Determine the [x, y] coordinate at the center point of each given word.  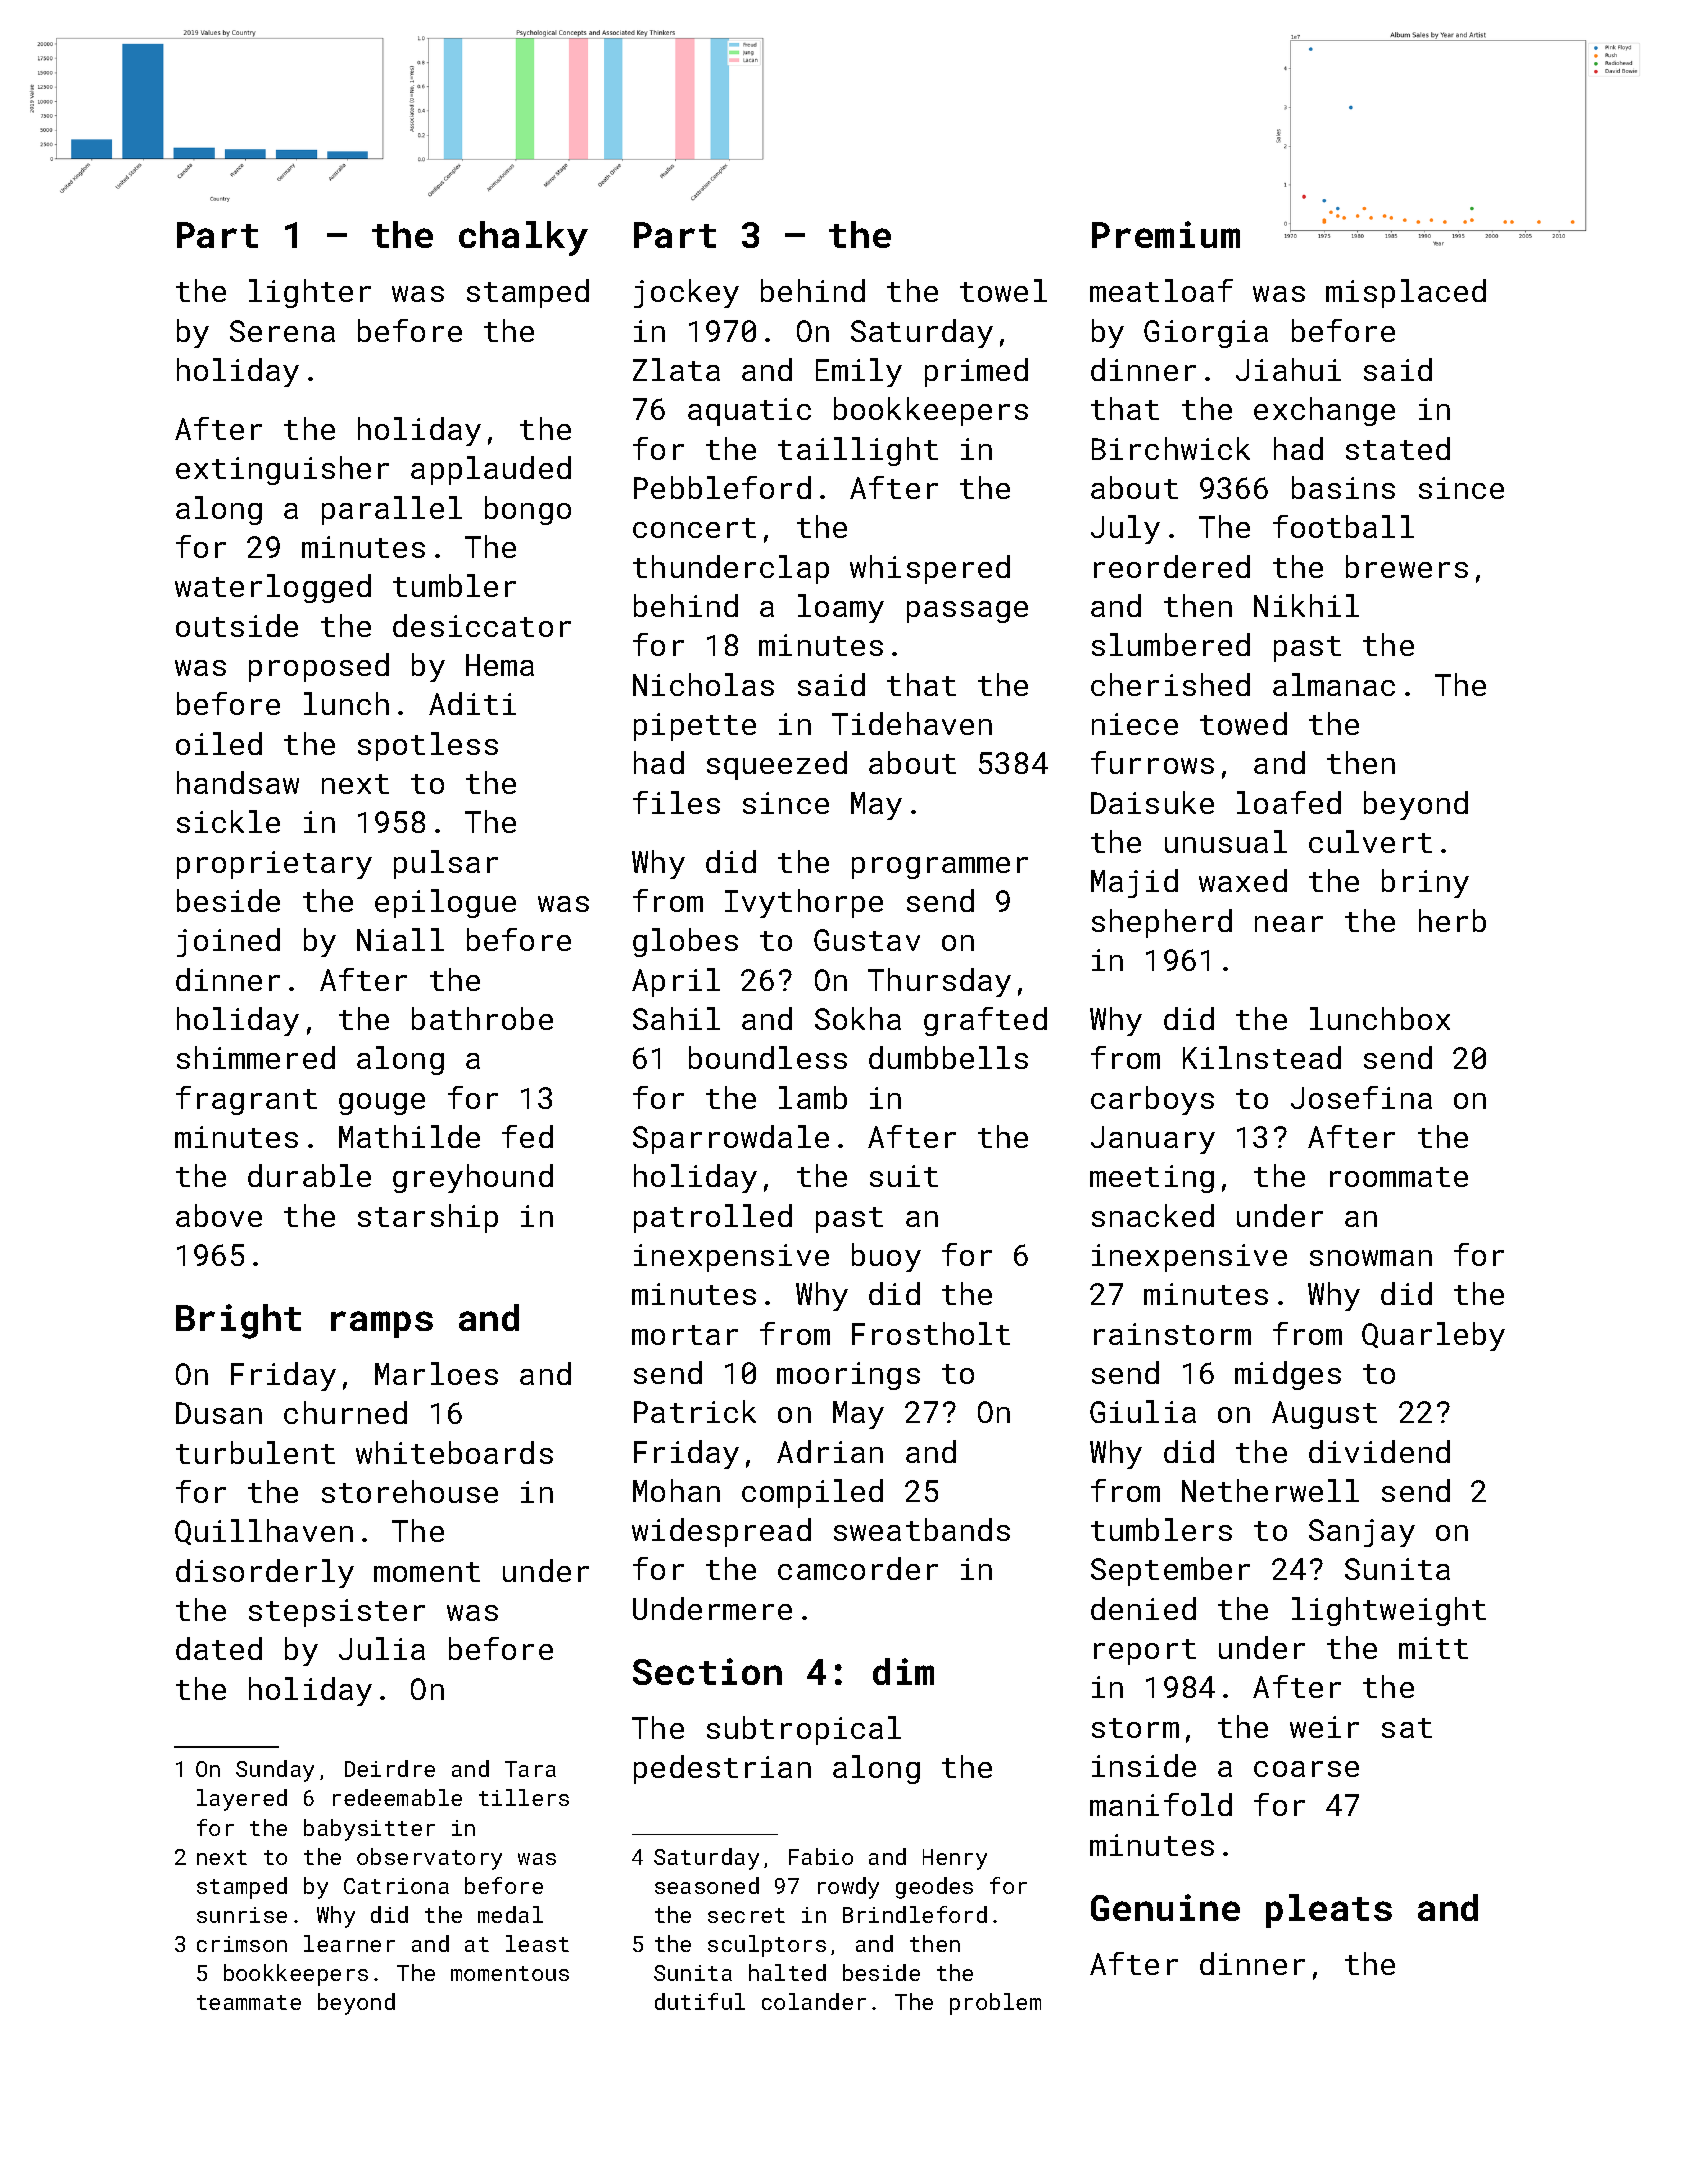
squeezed [777, 765]
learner [349, 1943]
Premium [1166, 234]
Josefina [1361, 1097]
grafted [985, 1021]
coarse [1306, 1769]
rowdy [848, 1888]
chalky [523, 238]
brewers [1407, 566]
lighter [310, 293]
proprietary [274, 865]
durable [309, 1175]
